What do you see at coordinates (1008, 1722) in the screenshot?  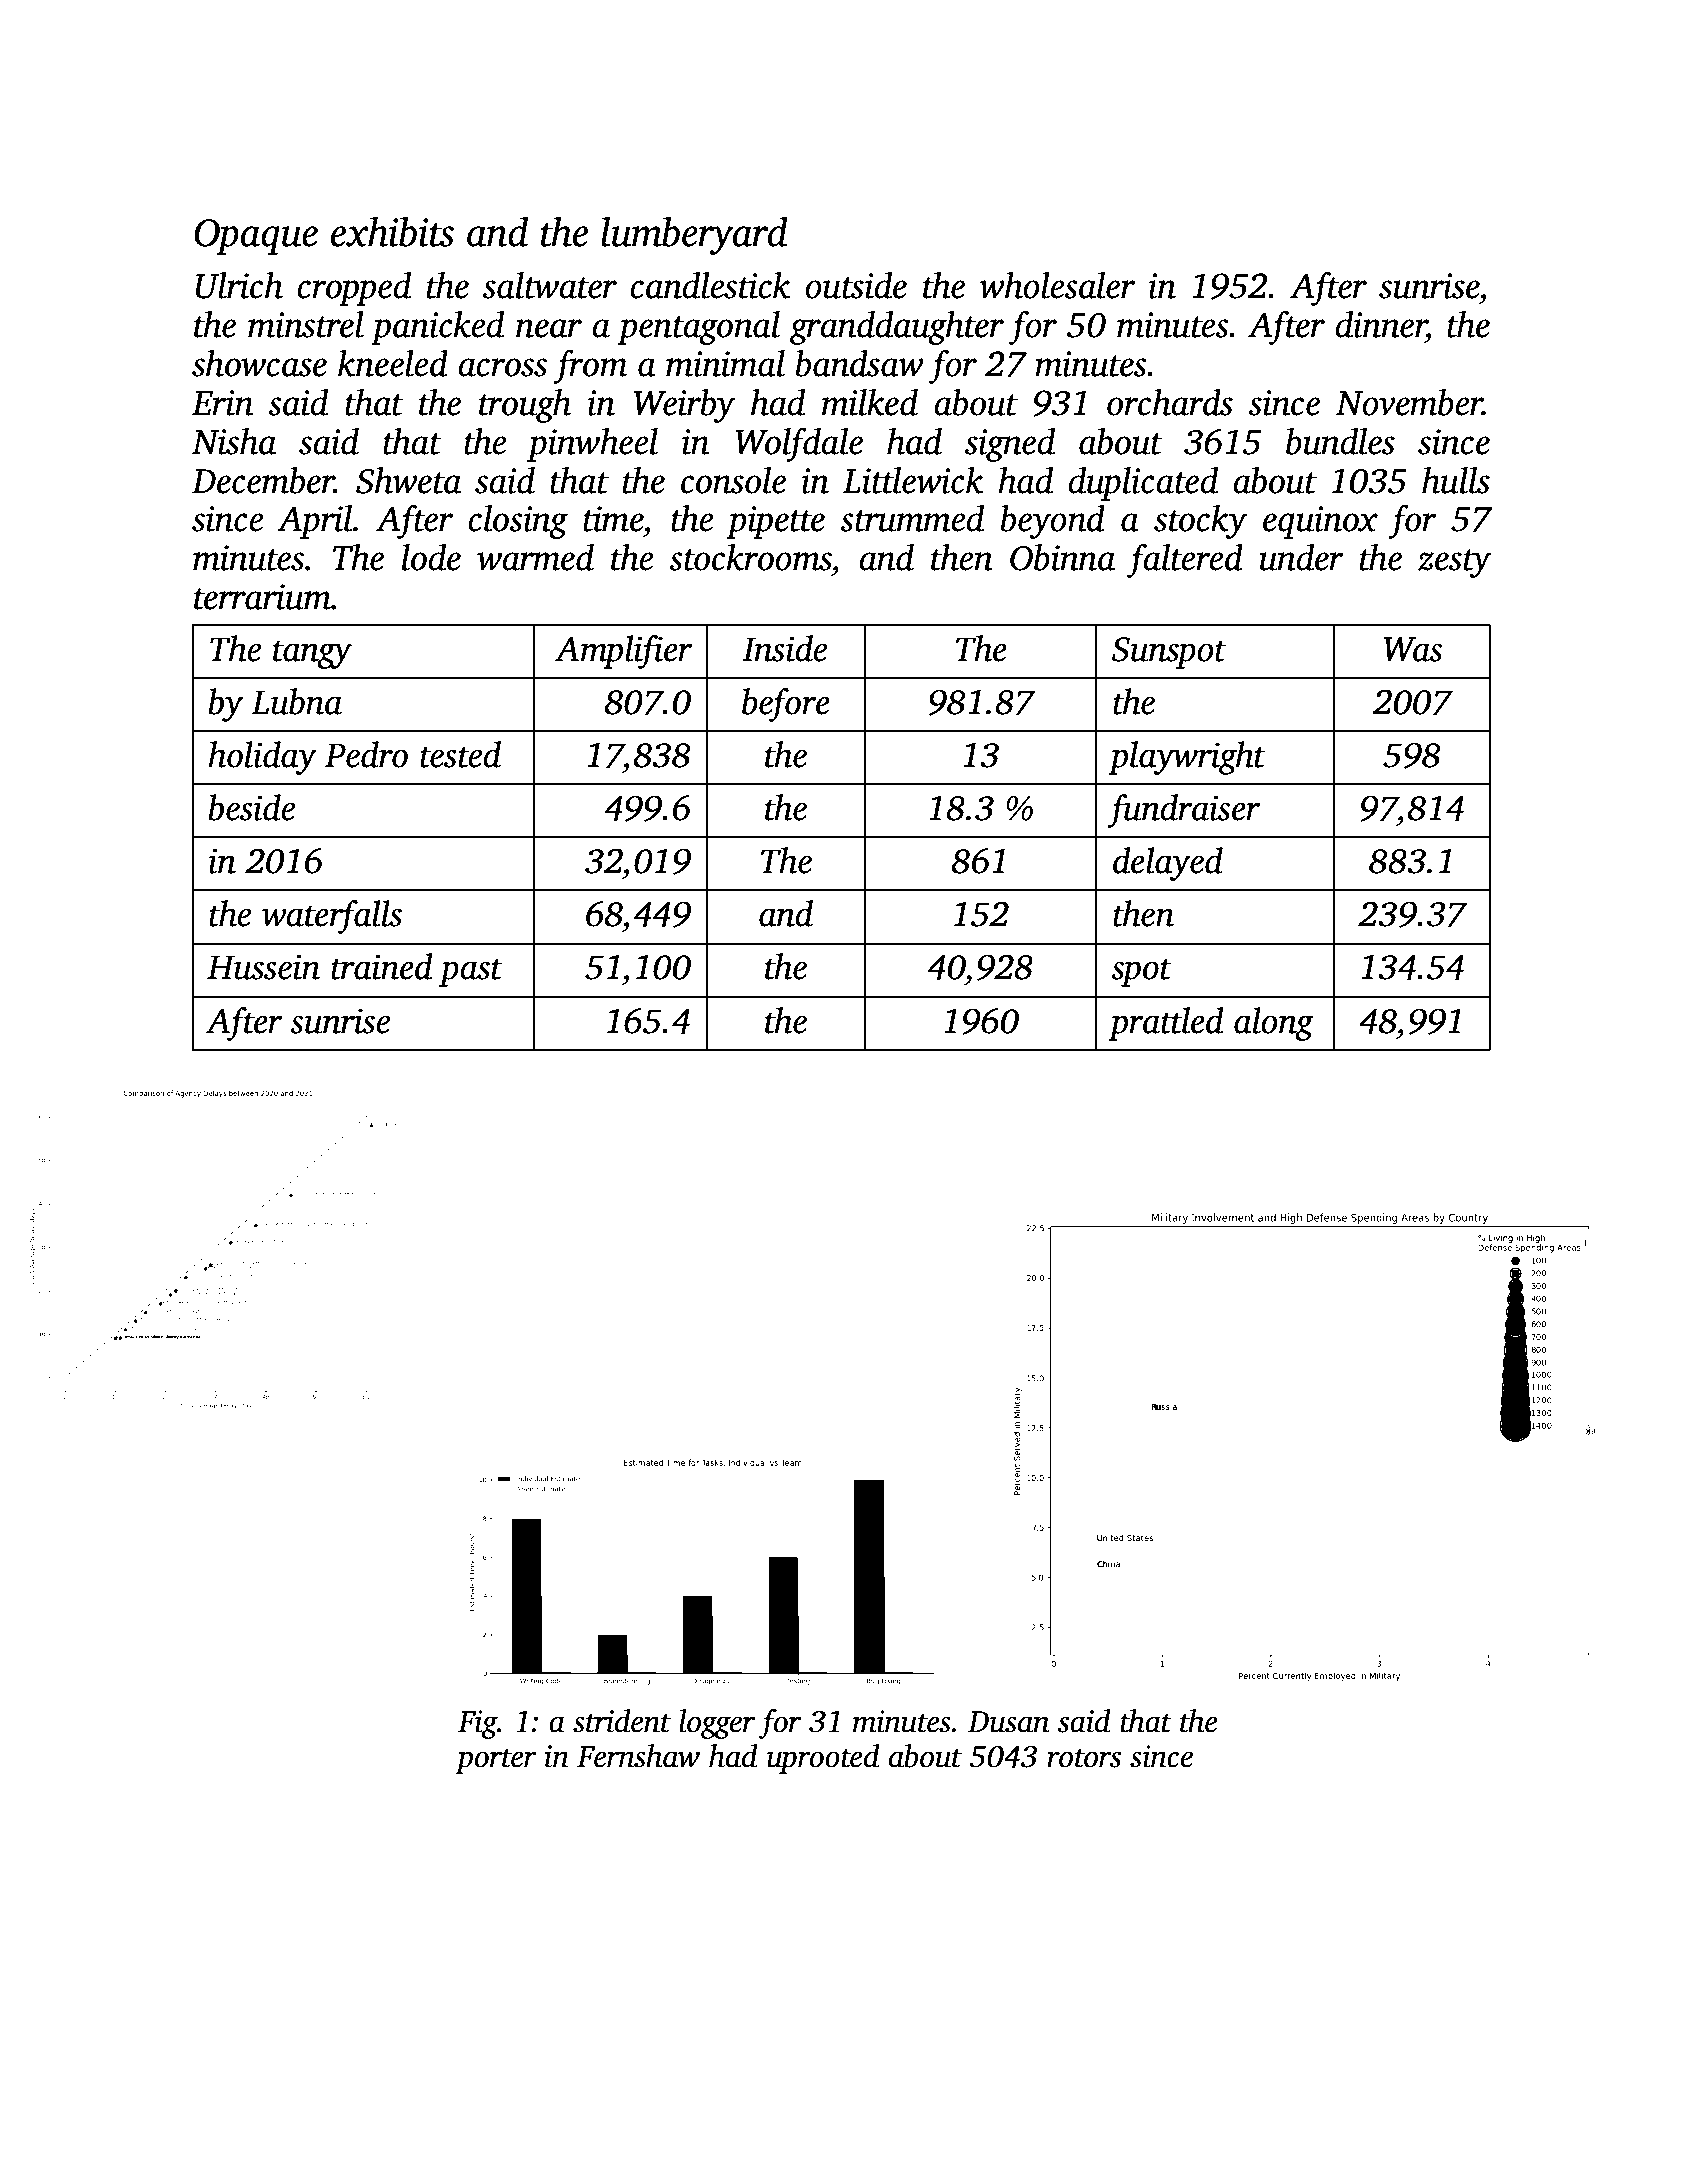 I see `Dusan` at bounding box center [1008, 1722].
